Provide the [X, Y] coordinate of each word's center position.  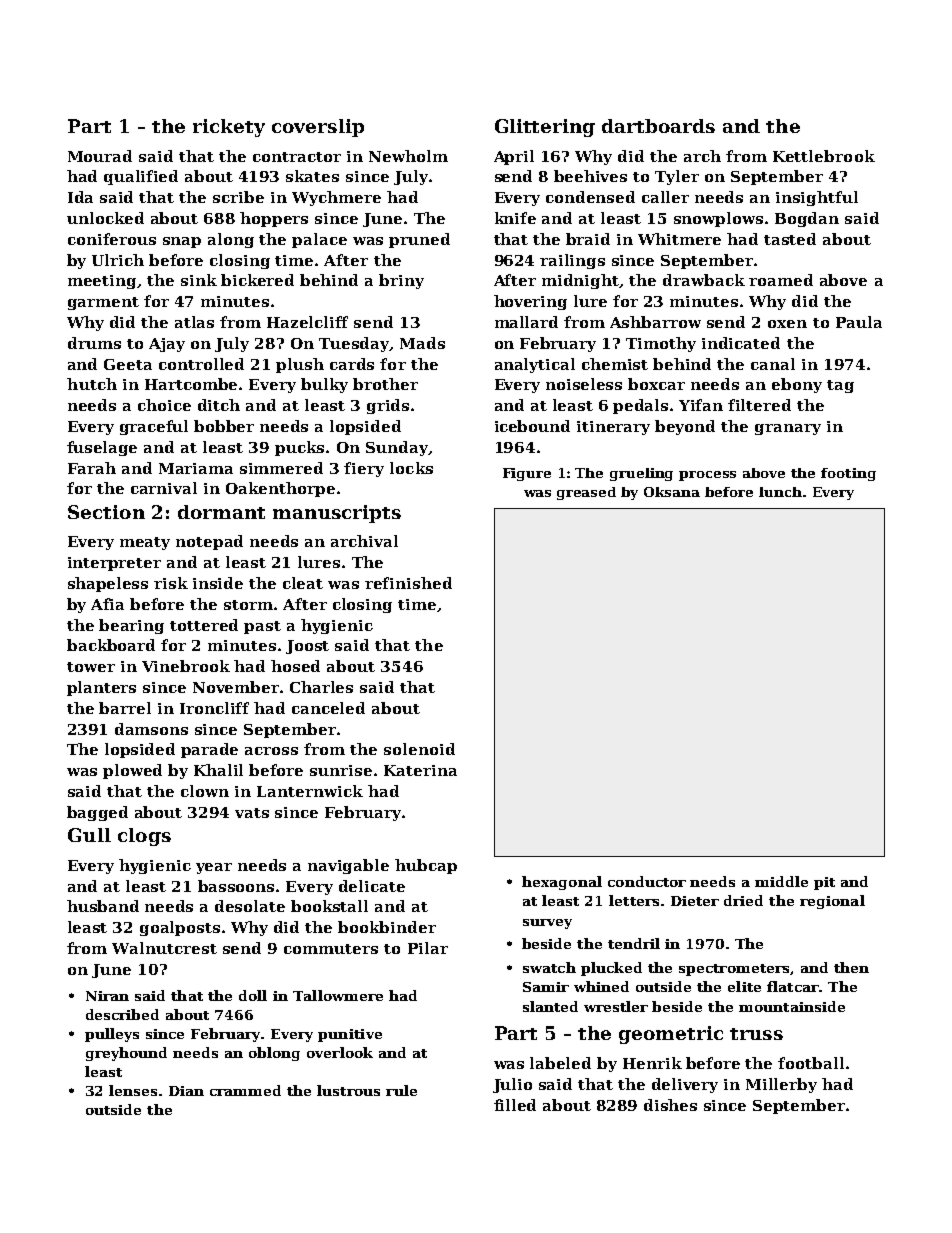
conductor [647, 881]
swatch [549, 967]
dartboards [658, 126]
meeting [102, 282]
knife [515, 218]
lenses [133, 1090]
